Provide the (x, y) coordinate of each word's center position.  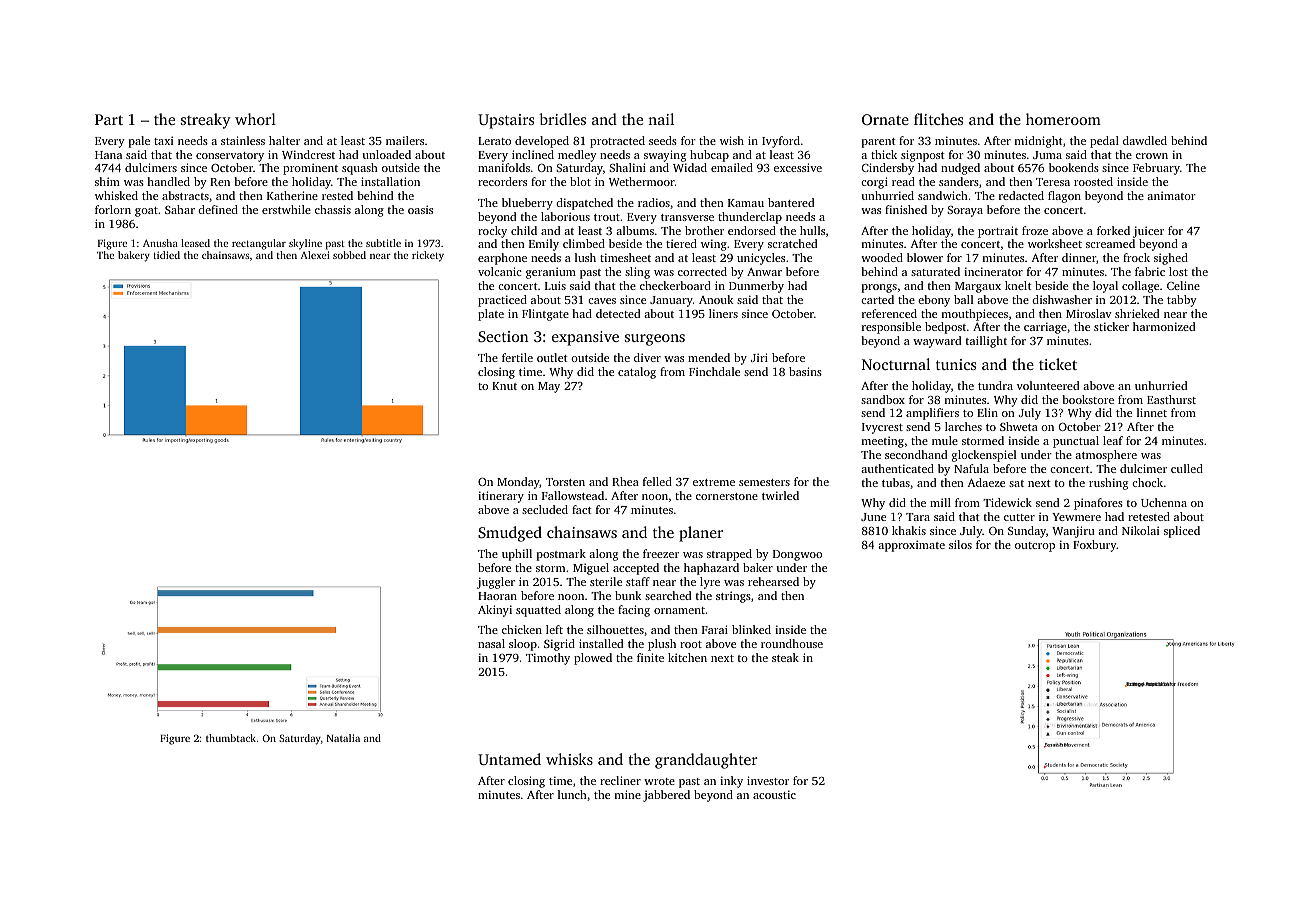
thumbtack (231, 738)
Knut (504, 386)
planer (701, 534)
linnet (1152, 412)
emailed (732, 167)
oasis (420, 209)
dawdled (1145, 140)
